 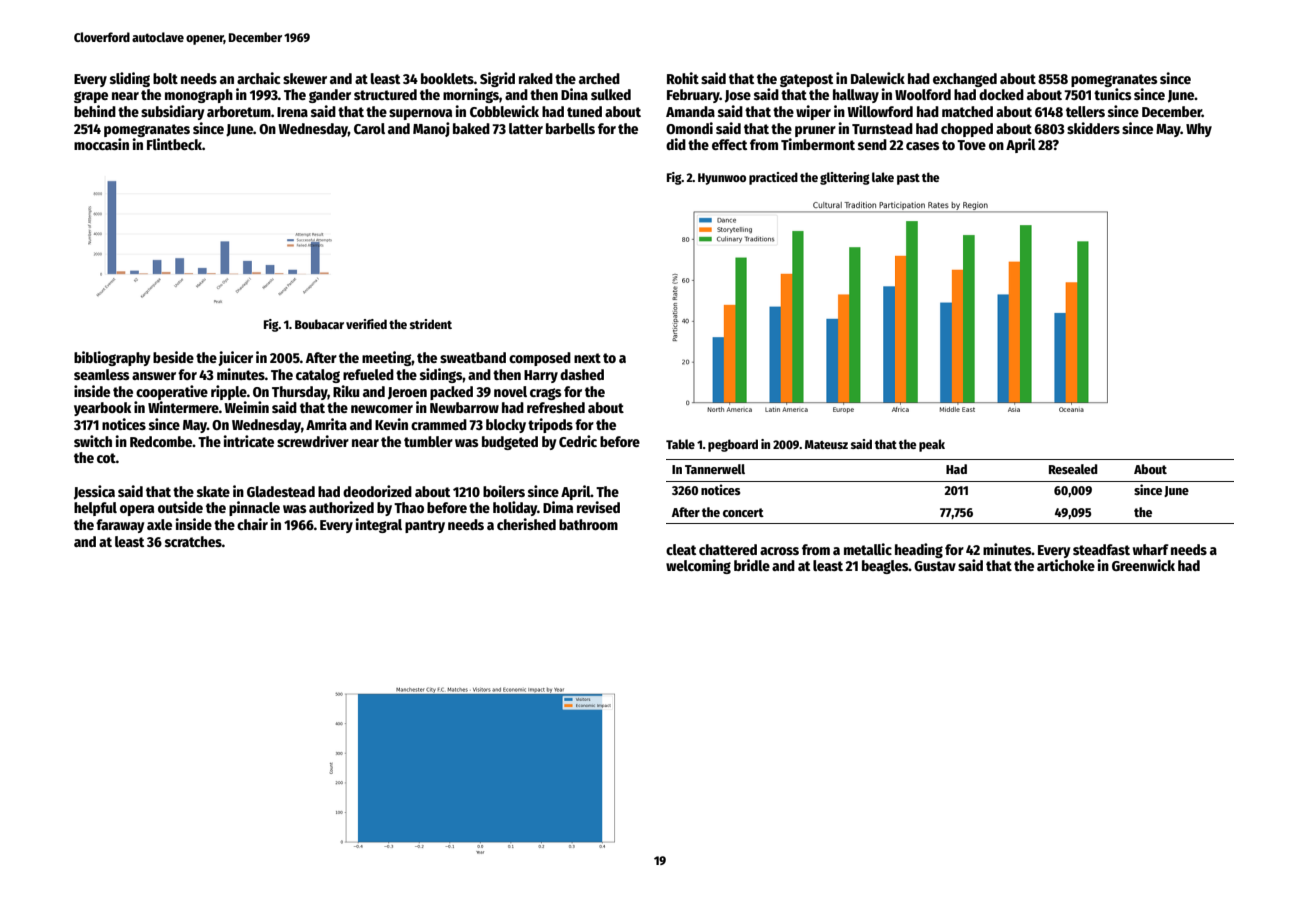 What do you see at coordinates (1093, 128) in the screenshot?
I see `skidders` at bounding box center [1093, 128].
